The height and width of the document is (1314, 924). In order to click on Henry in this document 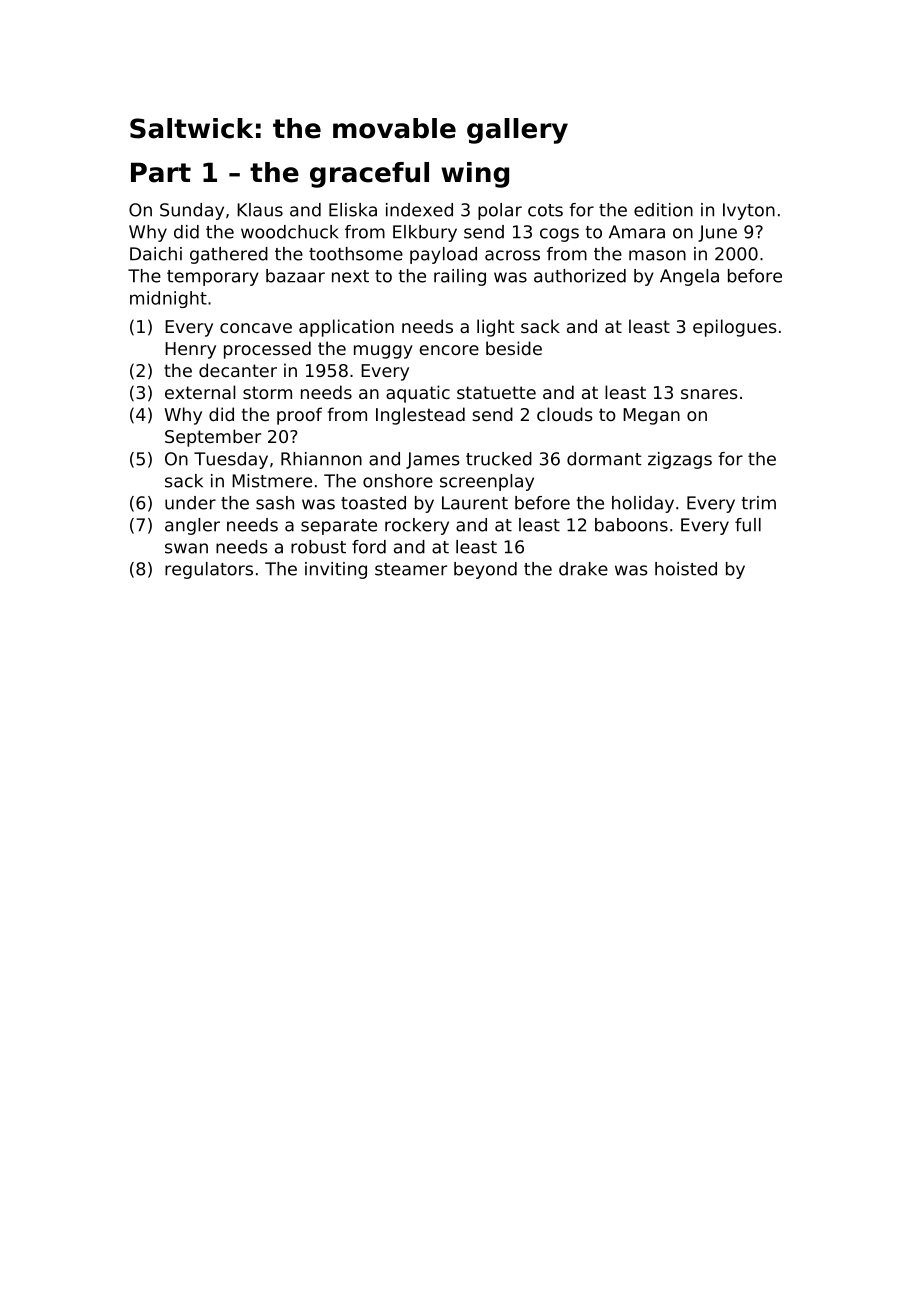, I will do `click(190, 350)`.
